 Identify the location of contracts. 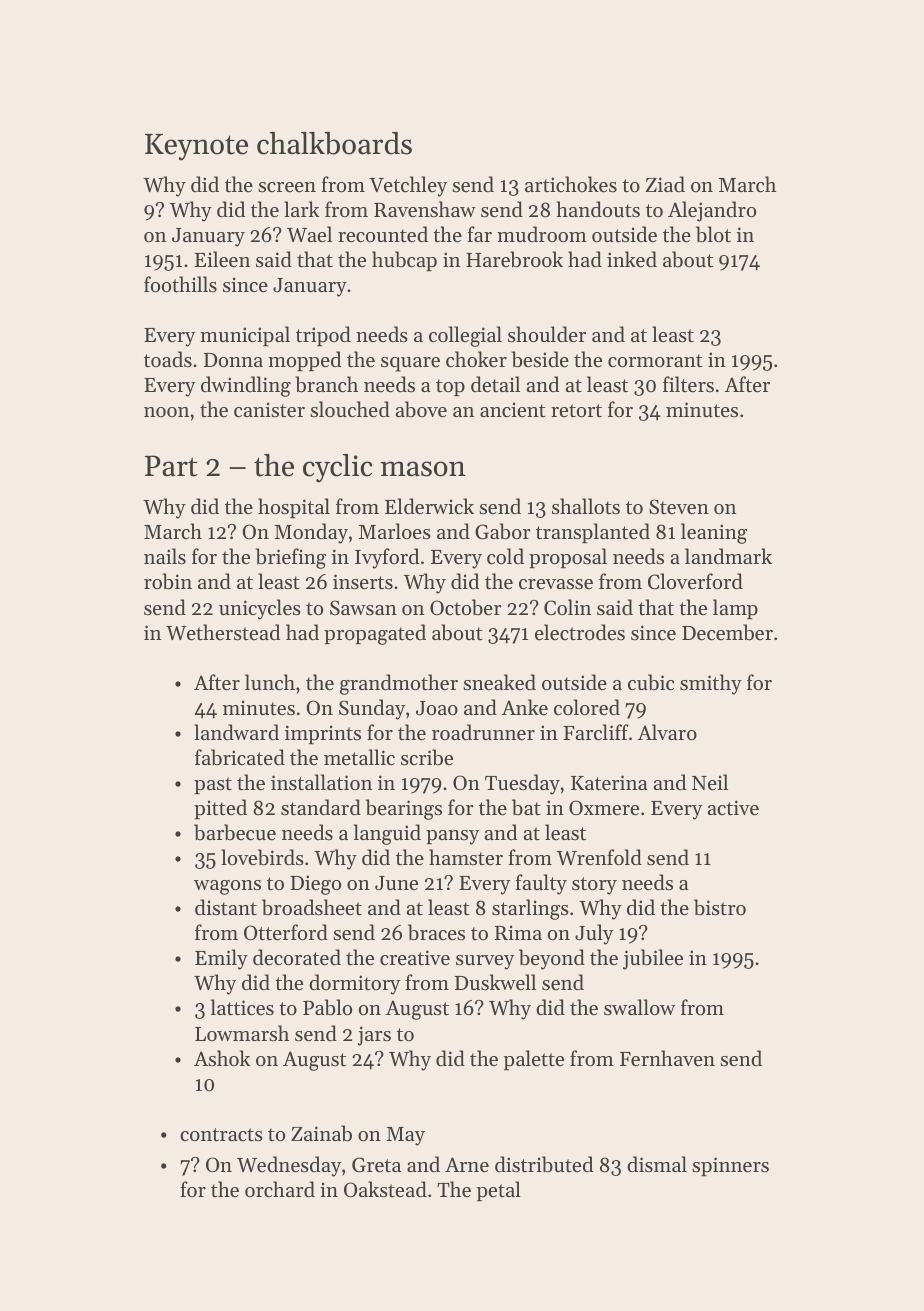
(221, 1135).
